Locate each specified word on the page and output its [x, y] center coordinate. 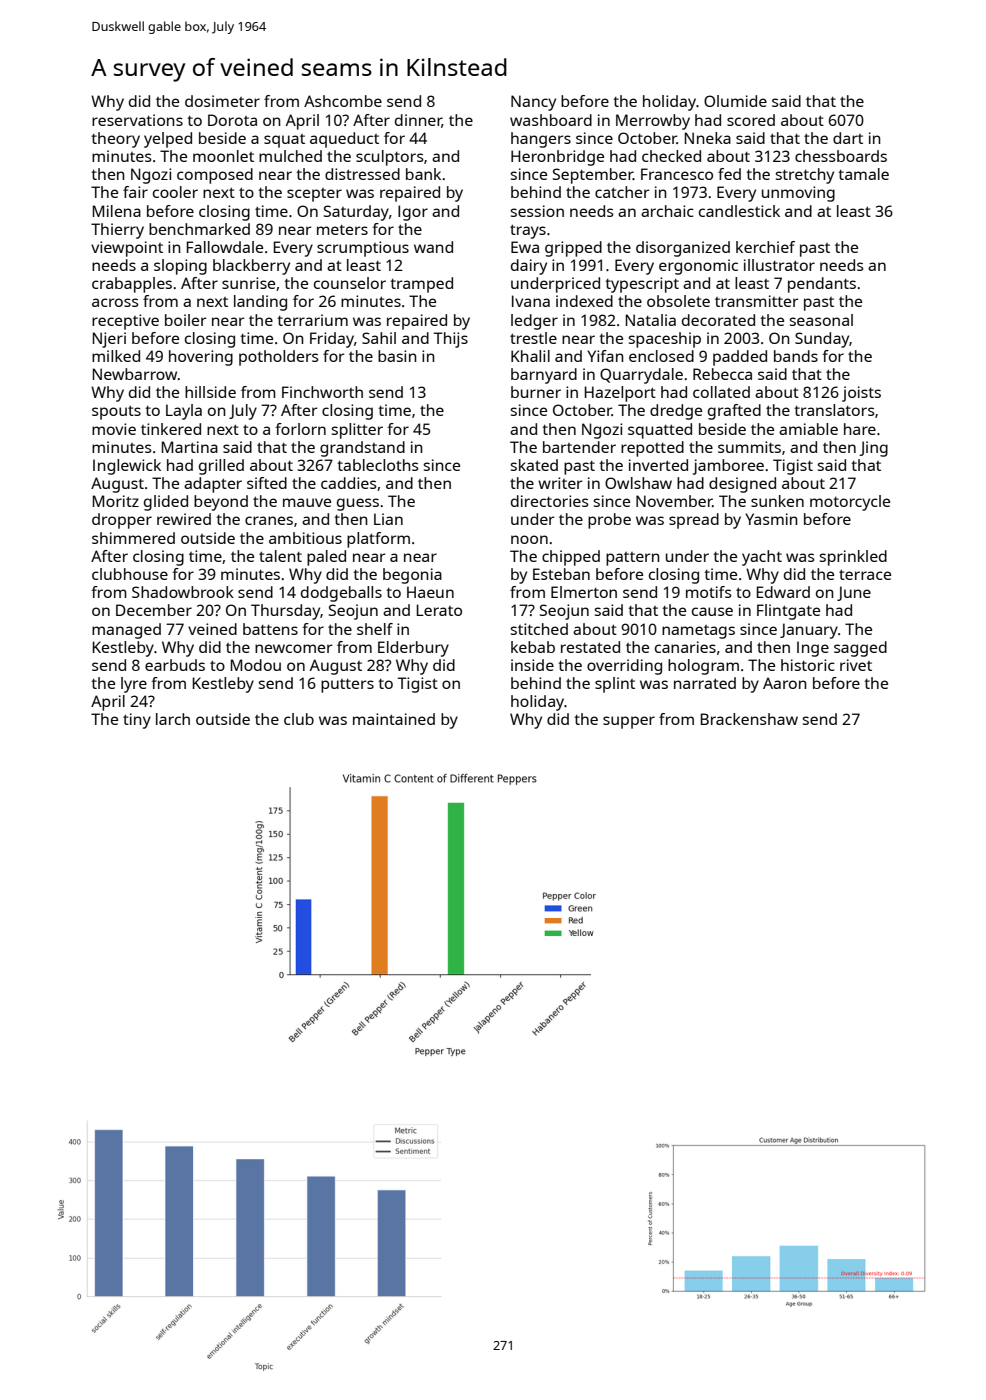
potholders [279, 358]
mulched [290, 156]
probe [609, 521]
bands [796, 356]
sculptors [390, 158]
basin [397, 356]
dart [848, 138]
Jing [873, 449]
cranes [269, 520]
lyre [134, 685]
